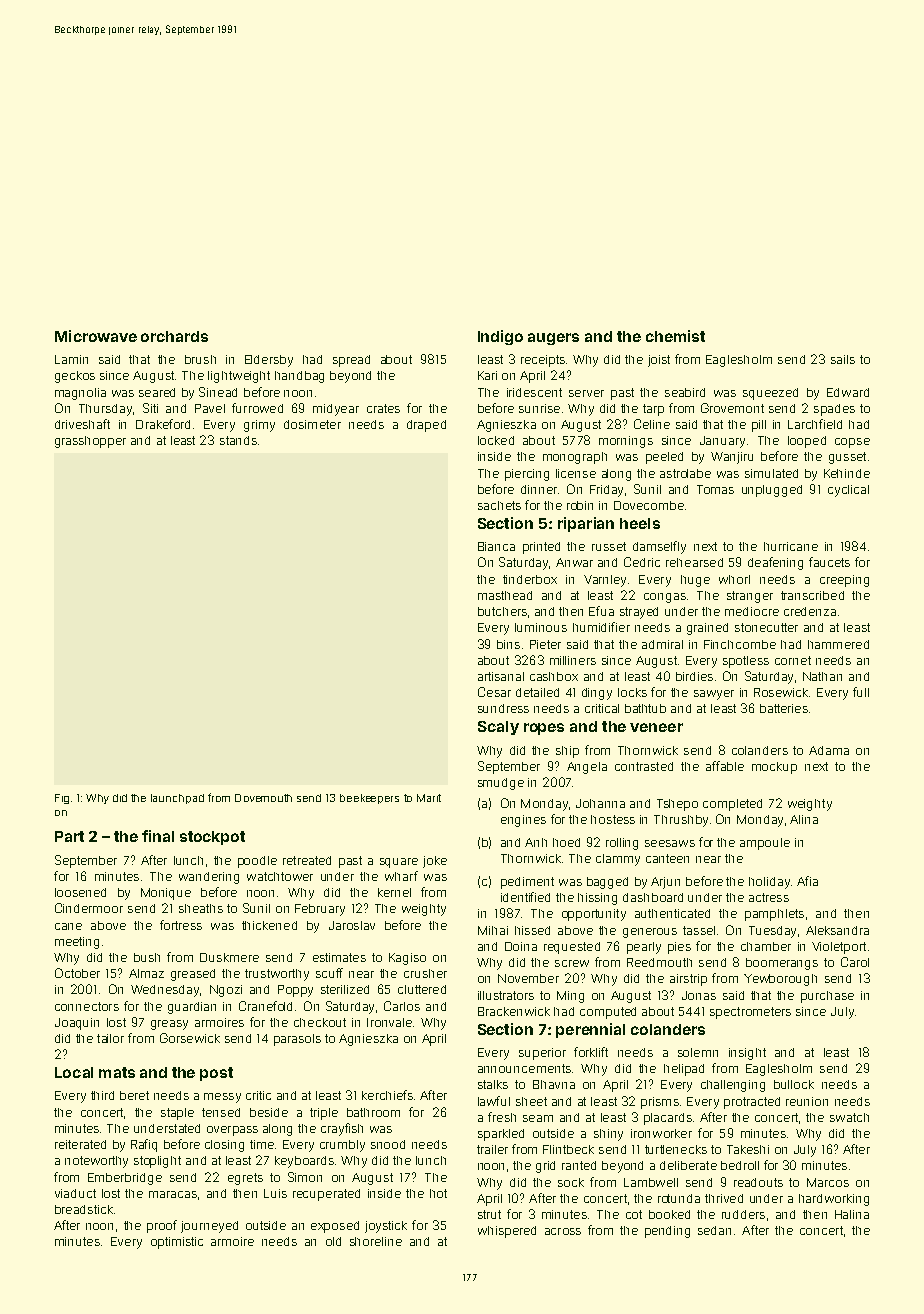 The height and width of the screenshot is (1314, 924). What do you see at coordinates (807, 1101) in the screenshot?
I see `reunion` at bounding box center [807, 1101].
